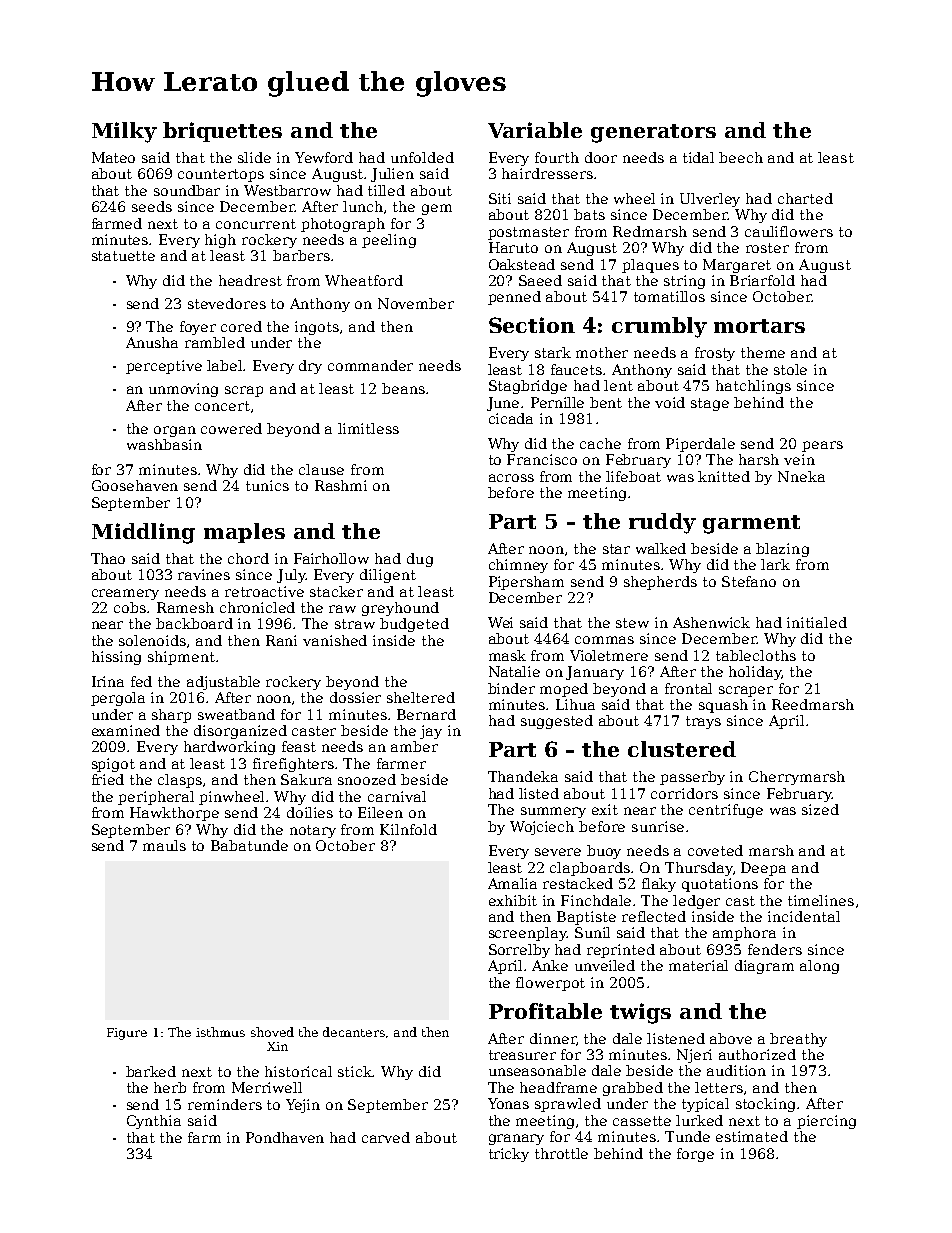 The image size is (952, 1233). I want to click on Milky, so click(124, 132).
